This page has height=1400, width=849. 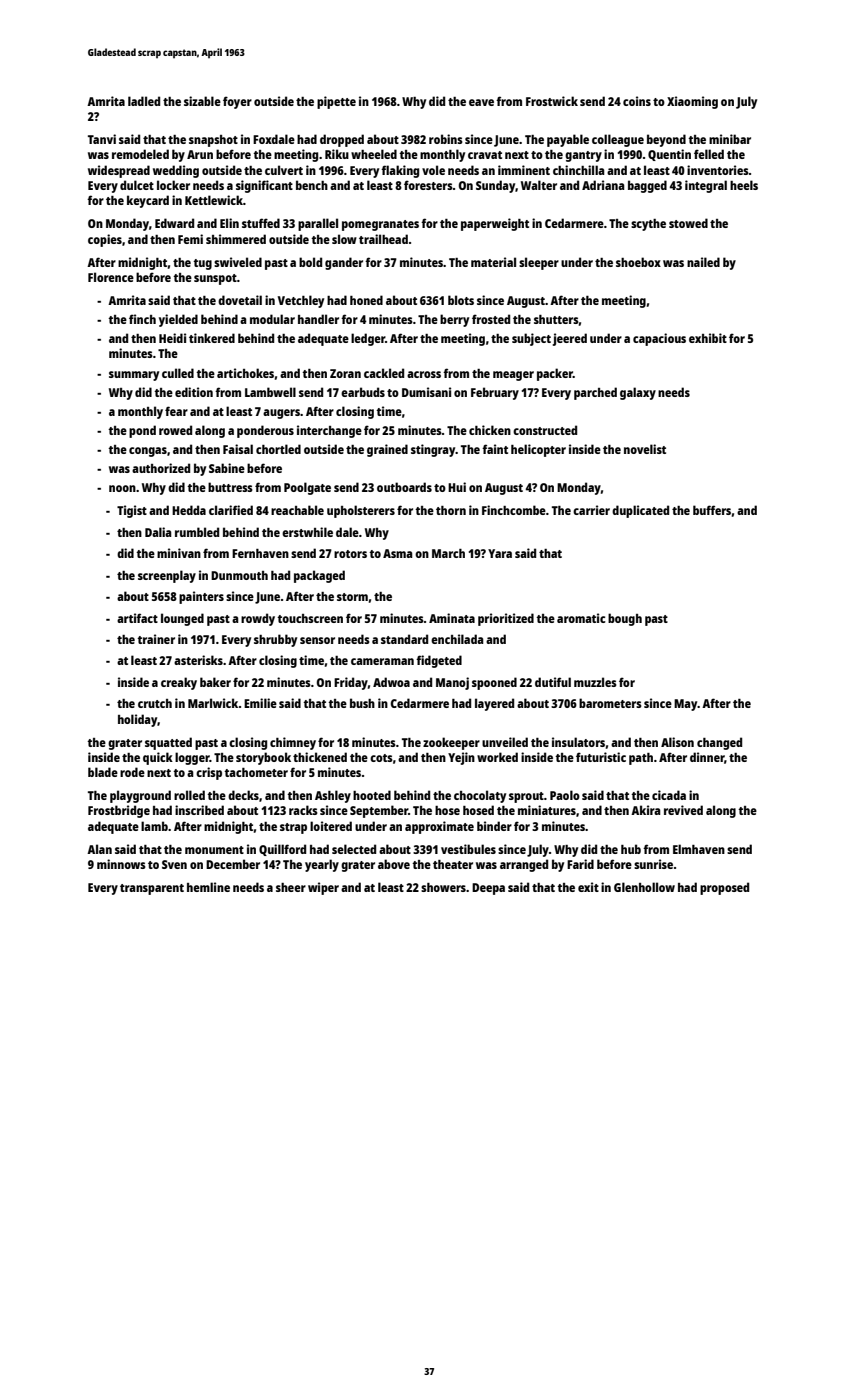 I want to click on pomegranates, so click(x=380, y=225).
